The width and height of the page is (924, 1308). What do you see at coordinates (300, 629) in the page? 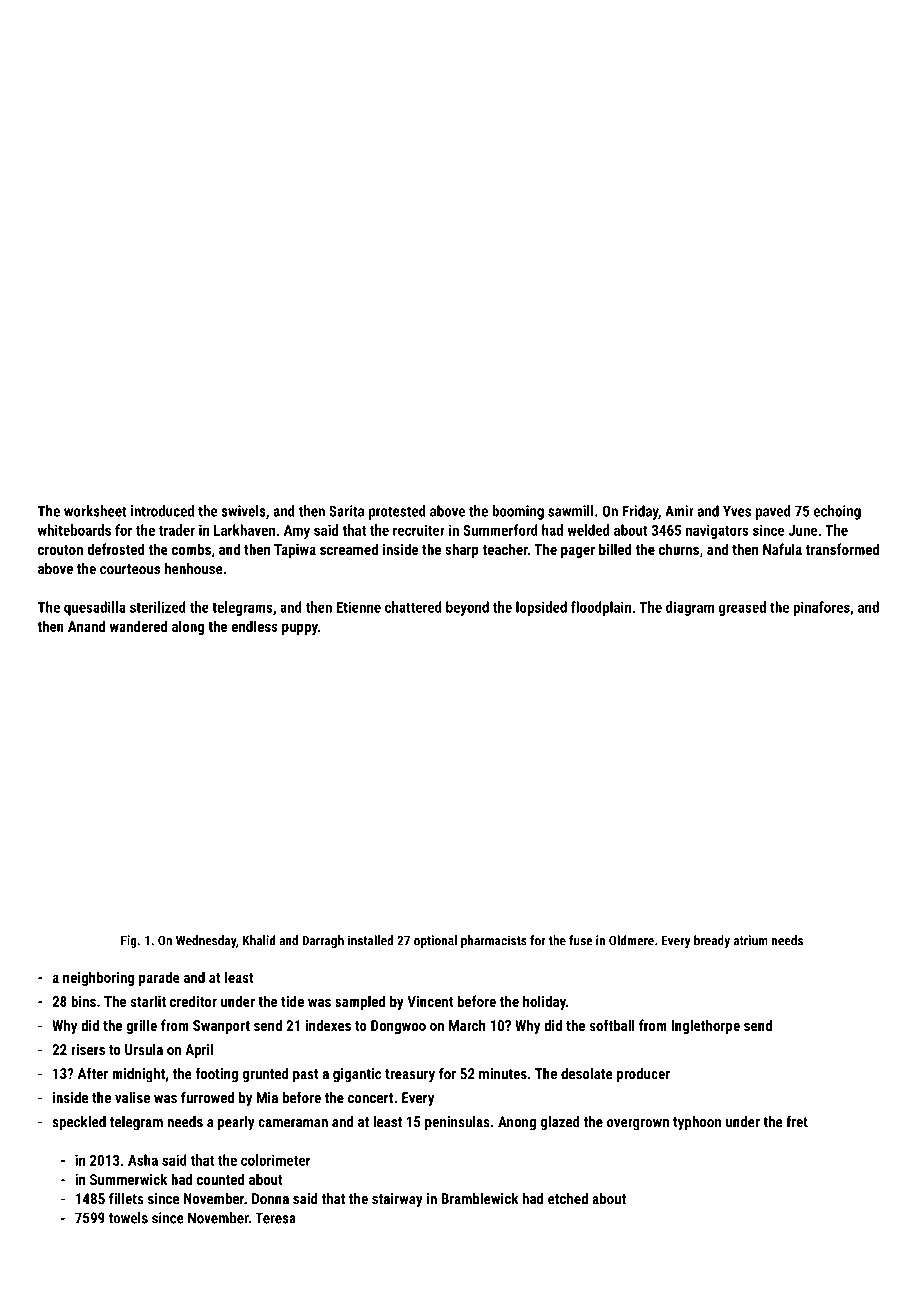
I see `puppy` at bounding box center [300, 629].
